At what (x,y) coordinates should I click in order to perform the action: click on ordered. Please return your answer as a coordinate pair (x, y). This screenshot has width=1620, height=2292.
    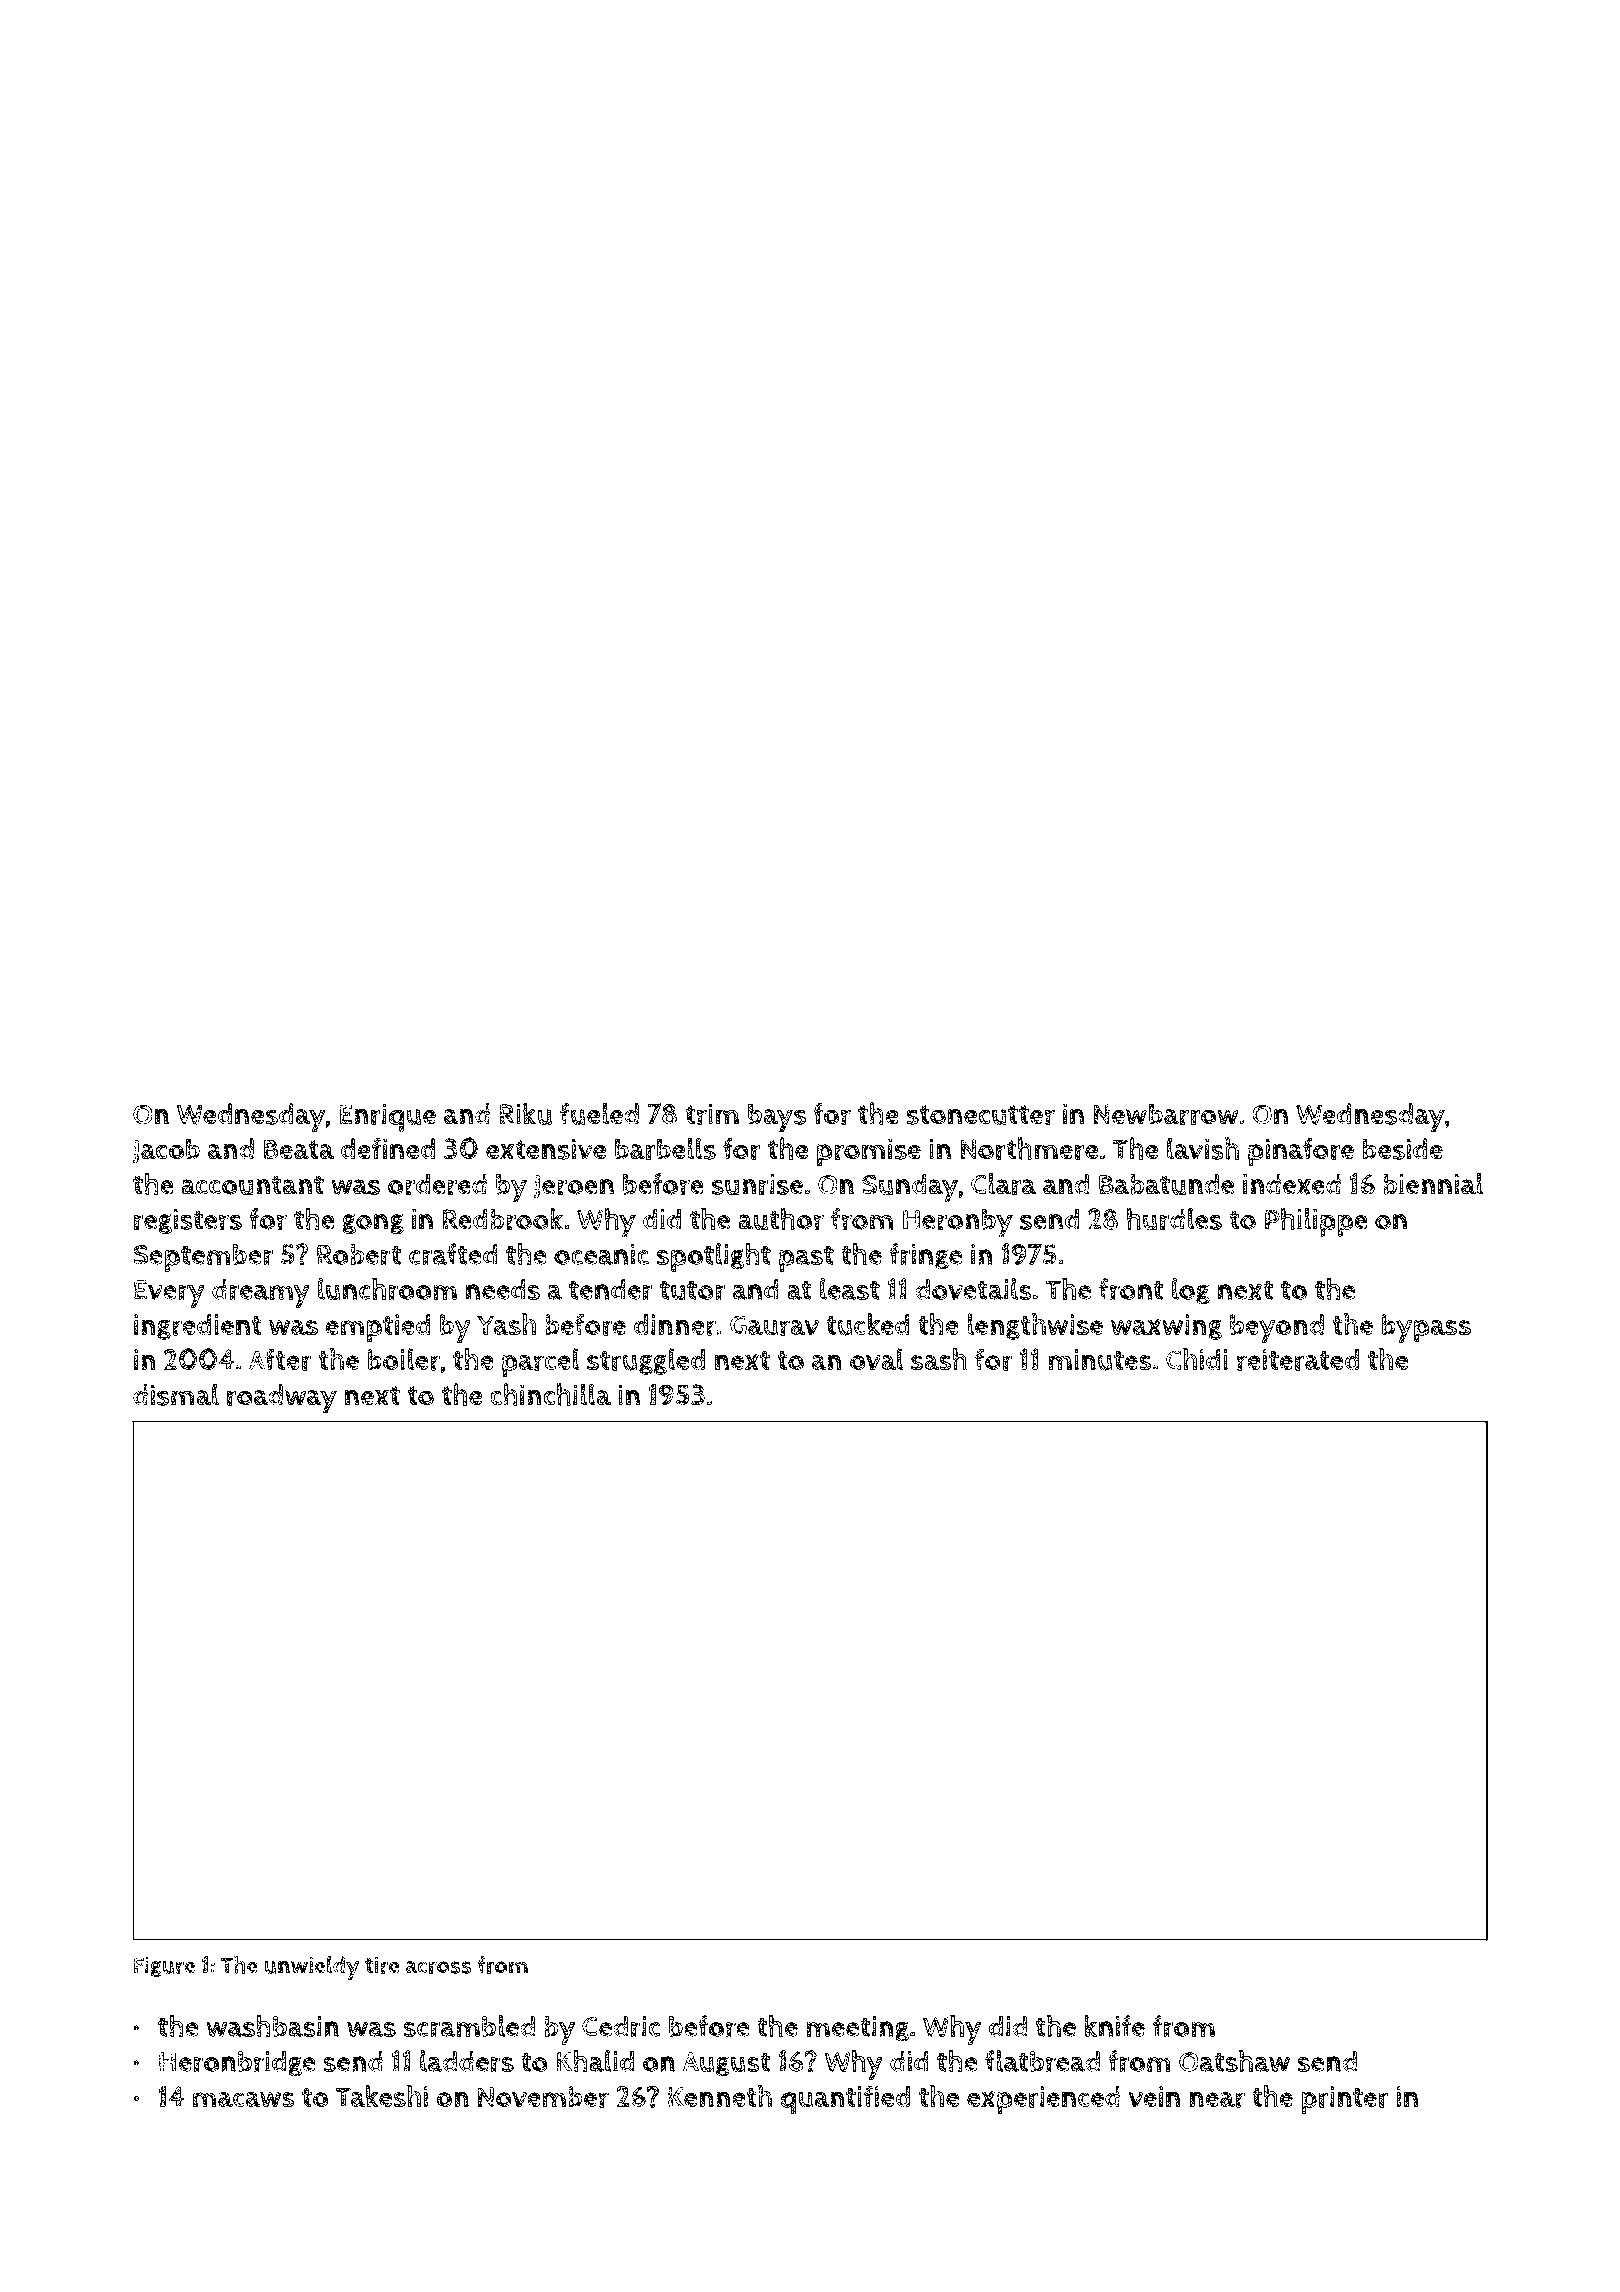
    Looking at the image, I should click on (437, 1184).
